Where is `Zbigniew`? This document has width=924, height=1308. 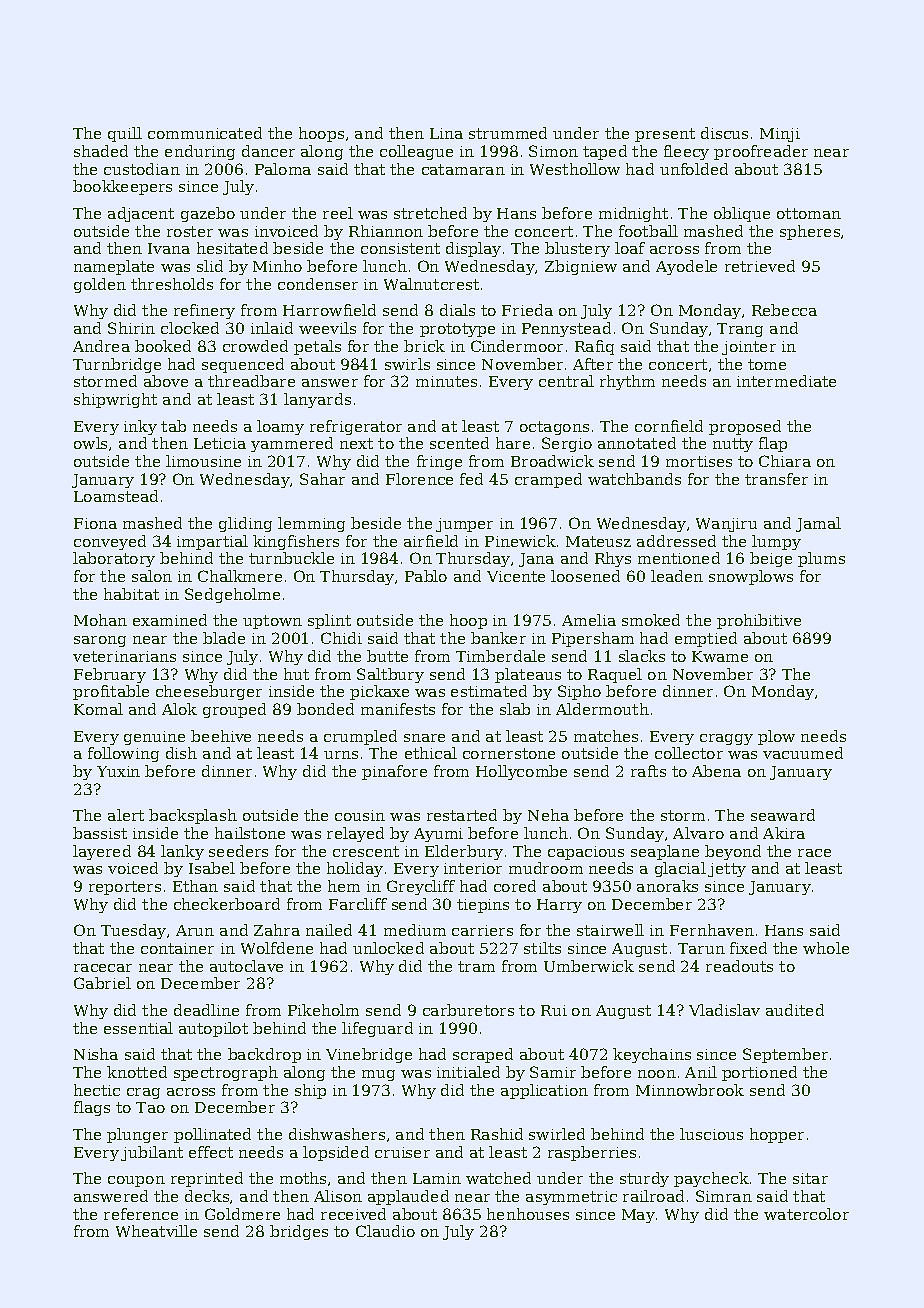 Zbigniew is located at coordinates (581, 267).
